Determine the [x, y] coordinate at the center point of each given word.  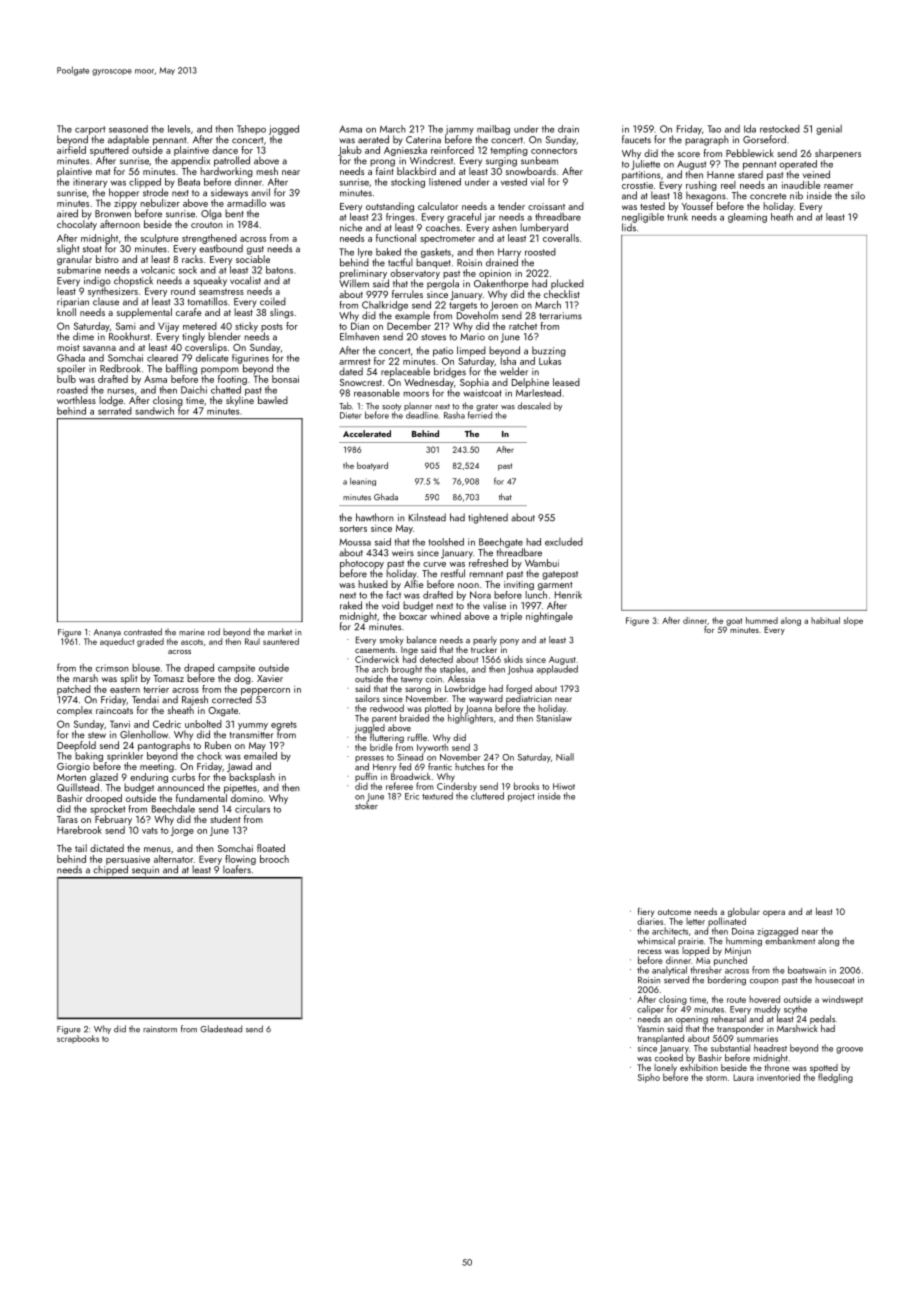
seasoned [128, 129]
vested [514, 182]
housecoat [835, 980]
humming [744, 942]
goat [734, 622]
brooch [274, 859]
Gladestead [221, 1029]
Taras [67, 819]
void [390, 605]
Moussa [355, 542]
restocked [780, 129]
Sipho [649, 1078]
